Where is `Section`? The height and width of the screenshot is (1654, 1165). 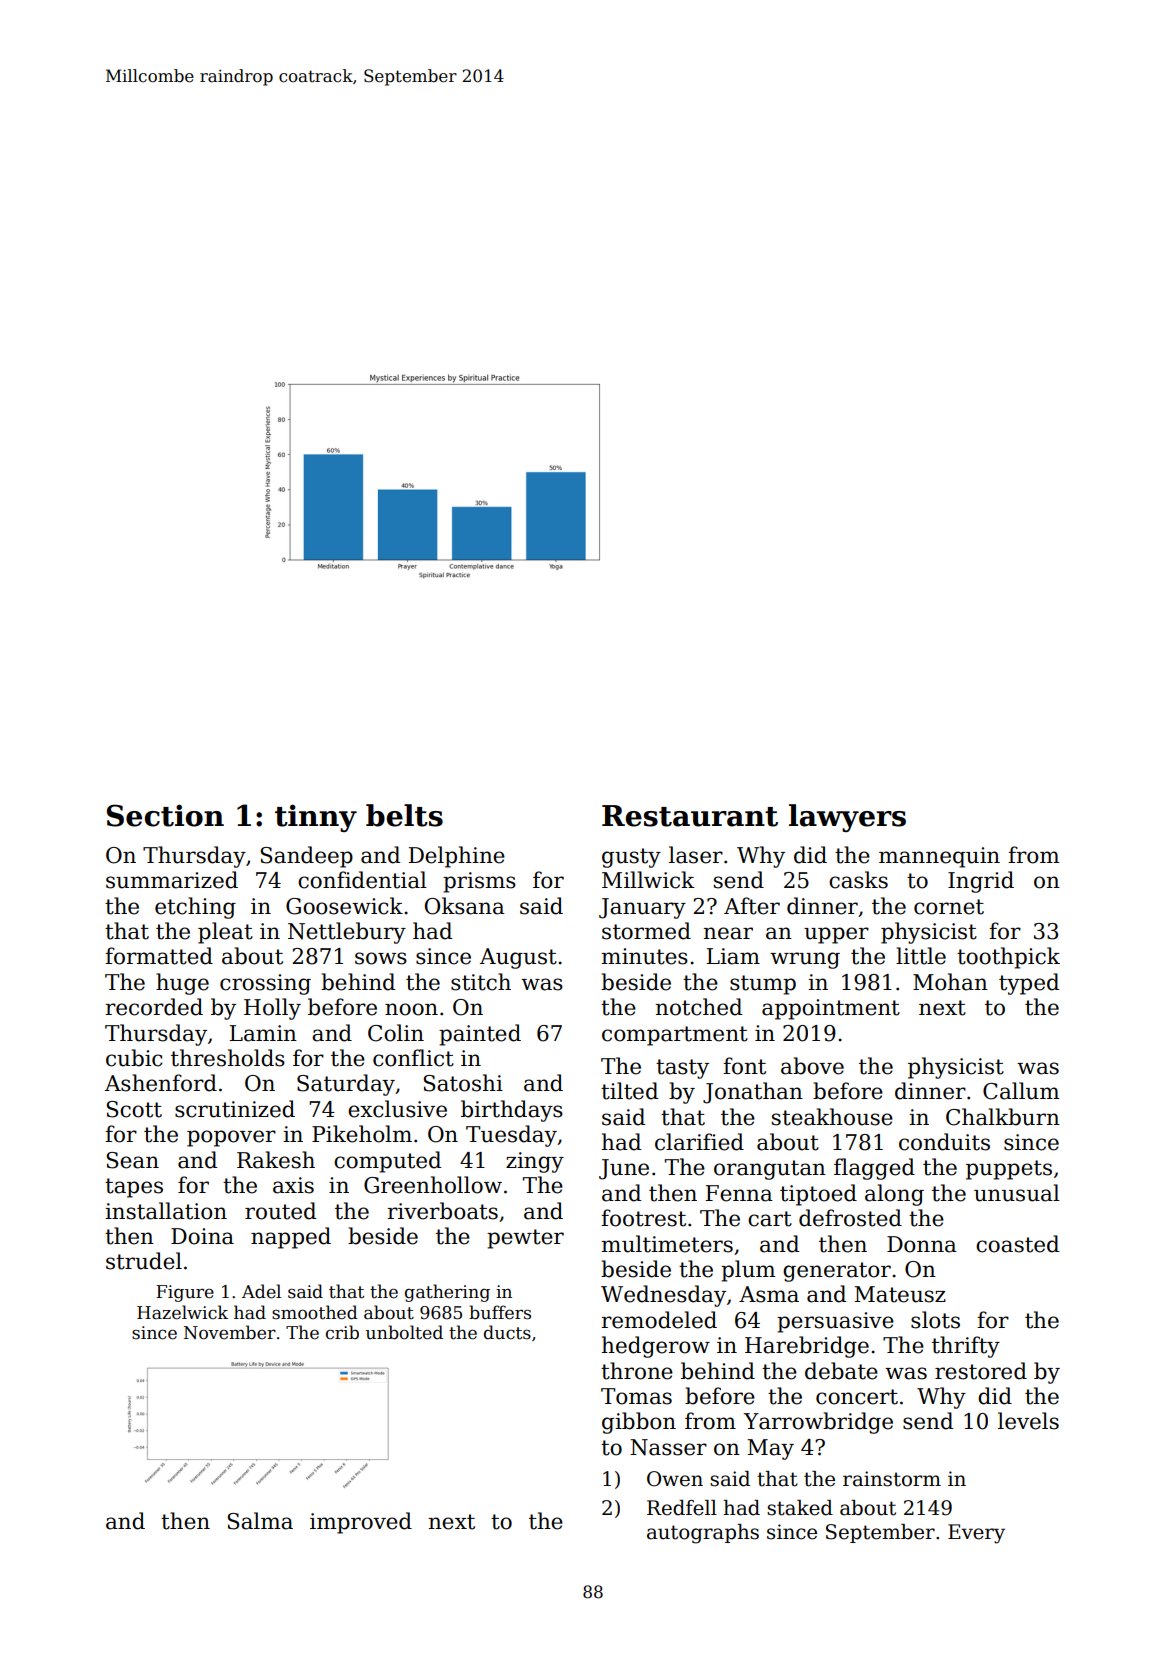 Section is located at coordinates (165, 815).
